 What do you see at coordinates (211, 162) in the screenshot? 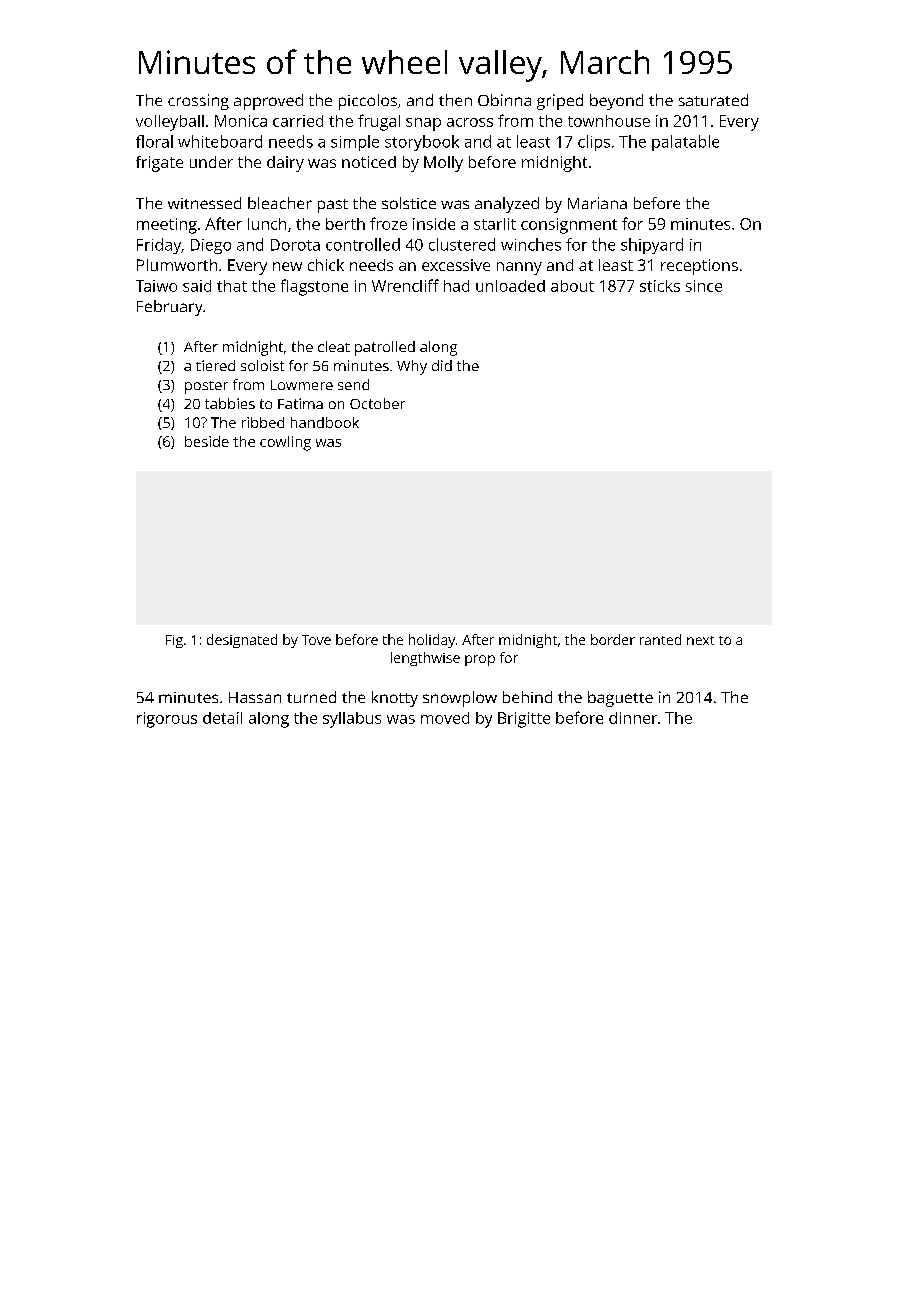
I see `under` at bounding box center [211, 162].
